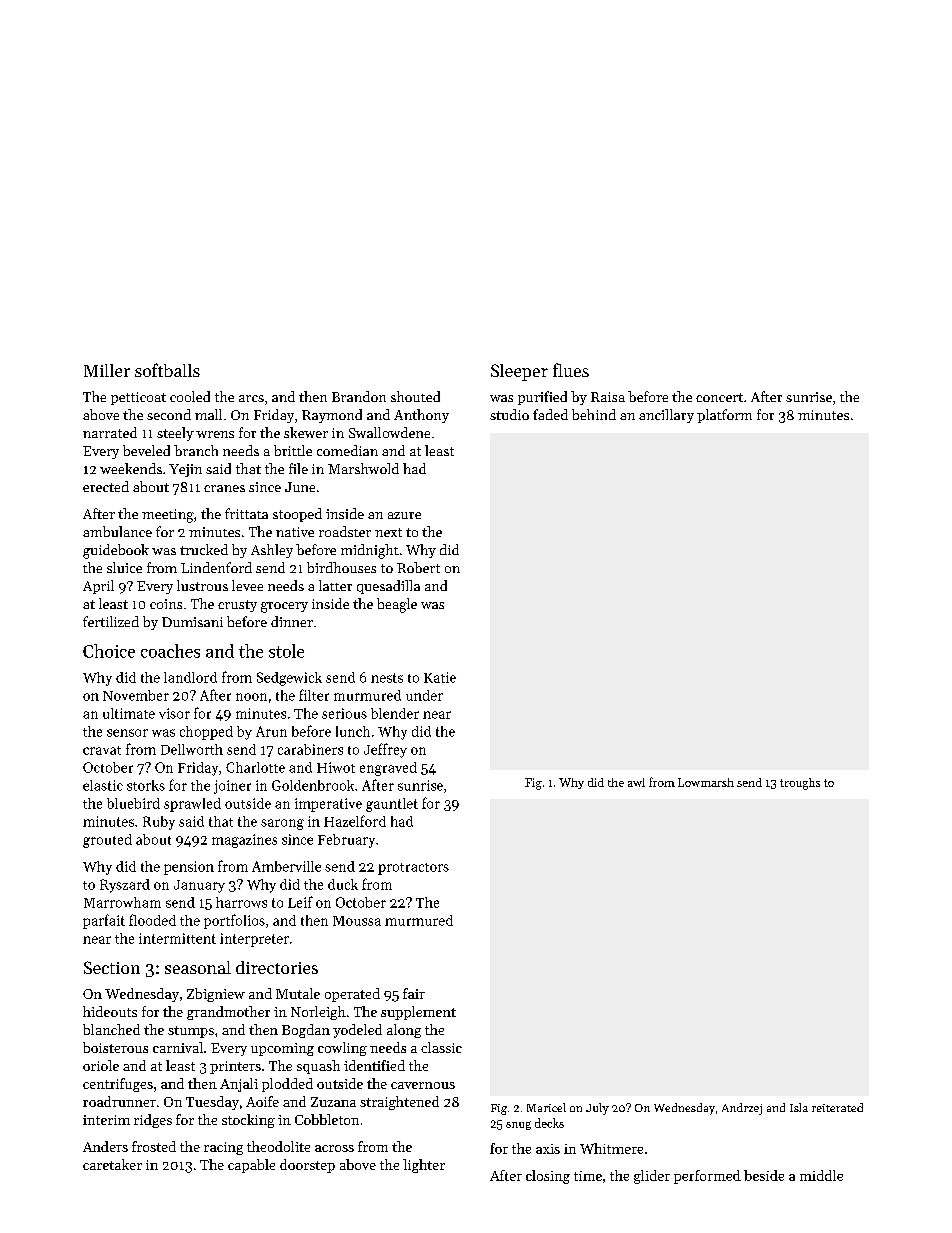 The image size is (952, 1233). What do you see at coordinates (571, 370) in the screenshot?
I see `flues` at bounding box center [571, 370].
